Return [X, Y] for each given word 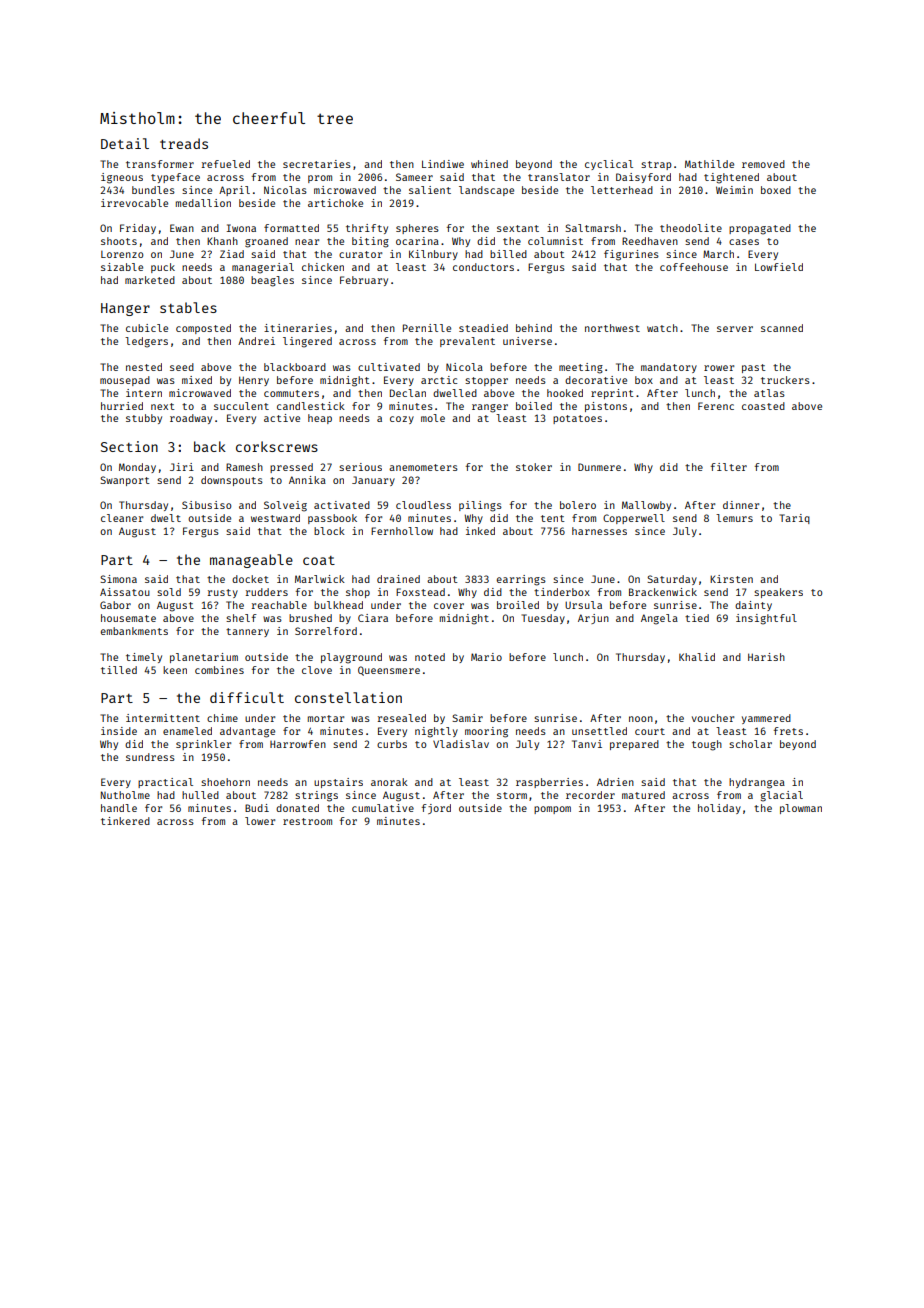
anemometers [423, 467]
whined [489, 164]
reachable [279, 605]
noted [430, 657]
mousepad [125, 381]
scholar [750, 744]
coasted [763, 406]
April [234, 191]
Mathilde [709, 164]
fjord [436, 809]
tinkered [125, 821]
